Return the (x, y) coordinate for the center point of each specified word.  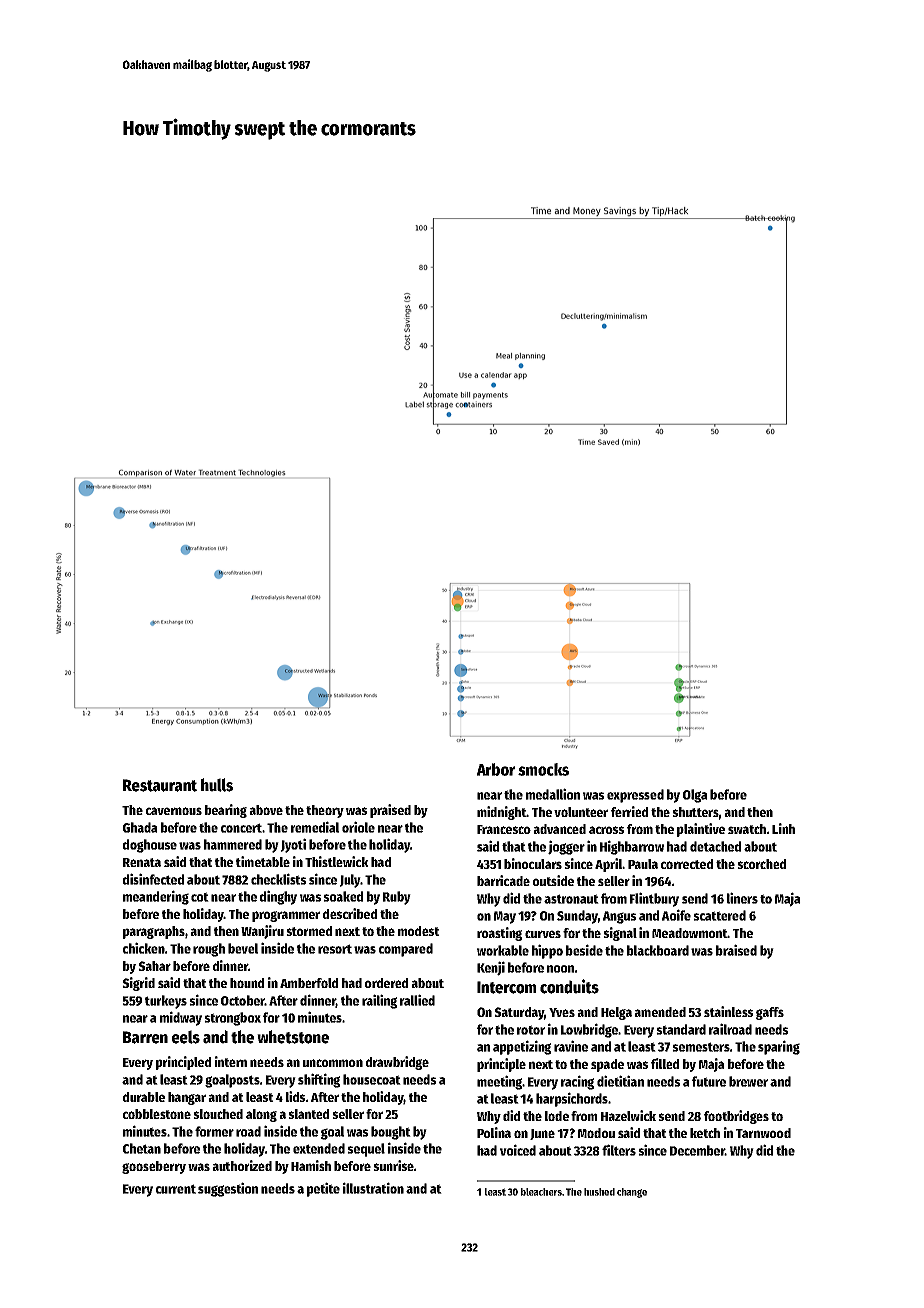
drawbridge (397, 1063)
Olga (695, 796)
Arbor (496, 769)
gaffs (770, 1013)
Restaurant (160, 785)
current (176, 1189)
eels (186, 1037)
